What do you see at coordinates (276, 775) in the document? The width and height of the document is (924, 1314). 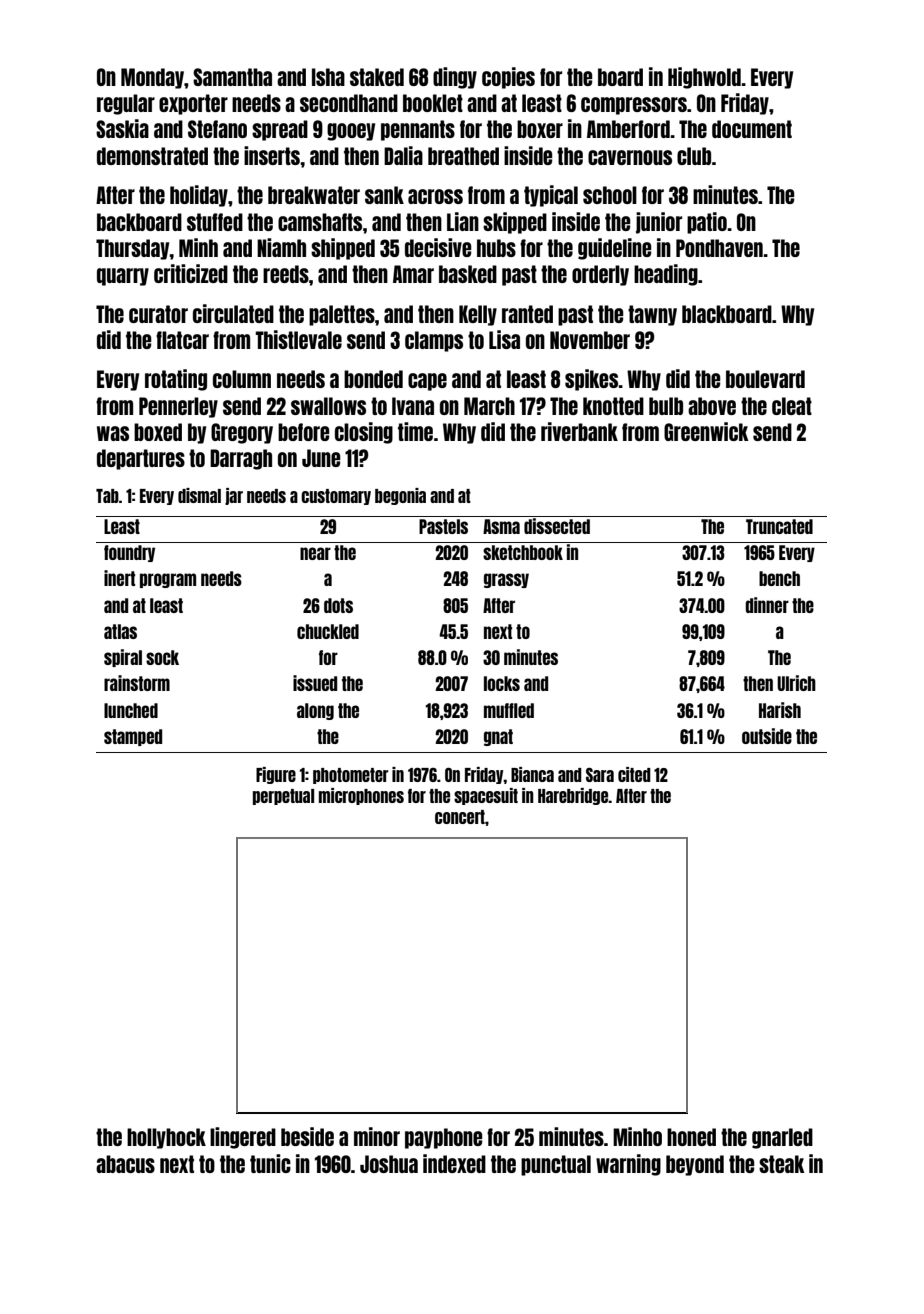 I see `Figure` at bounding box center [276, 775].
